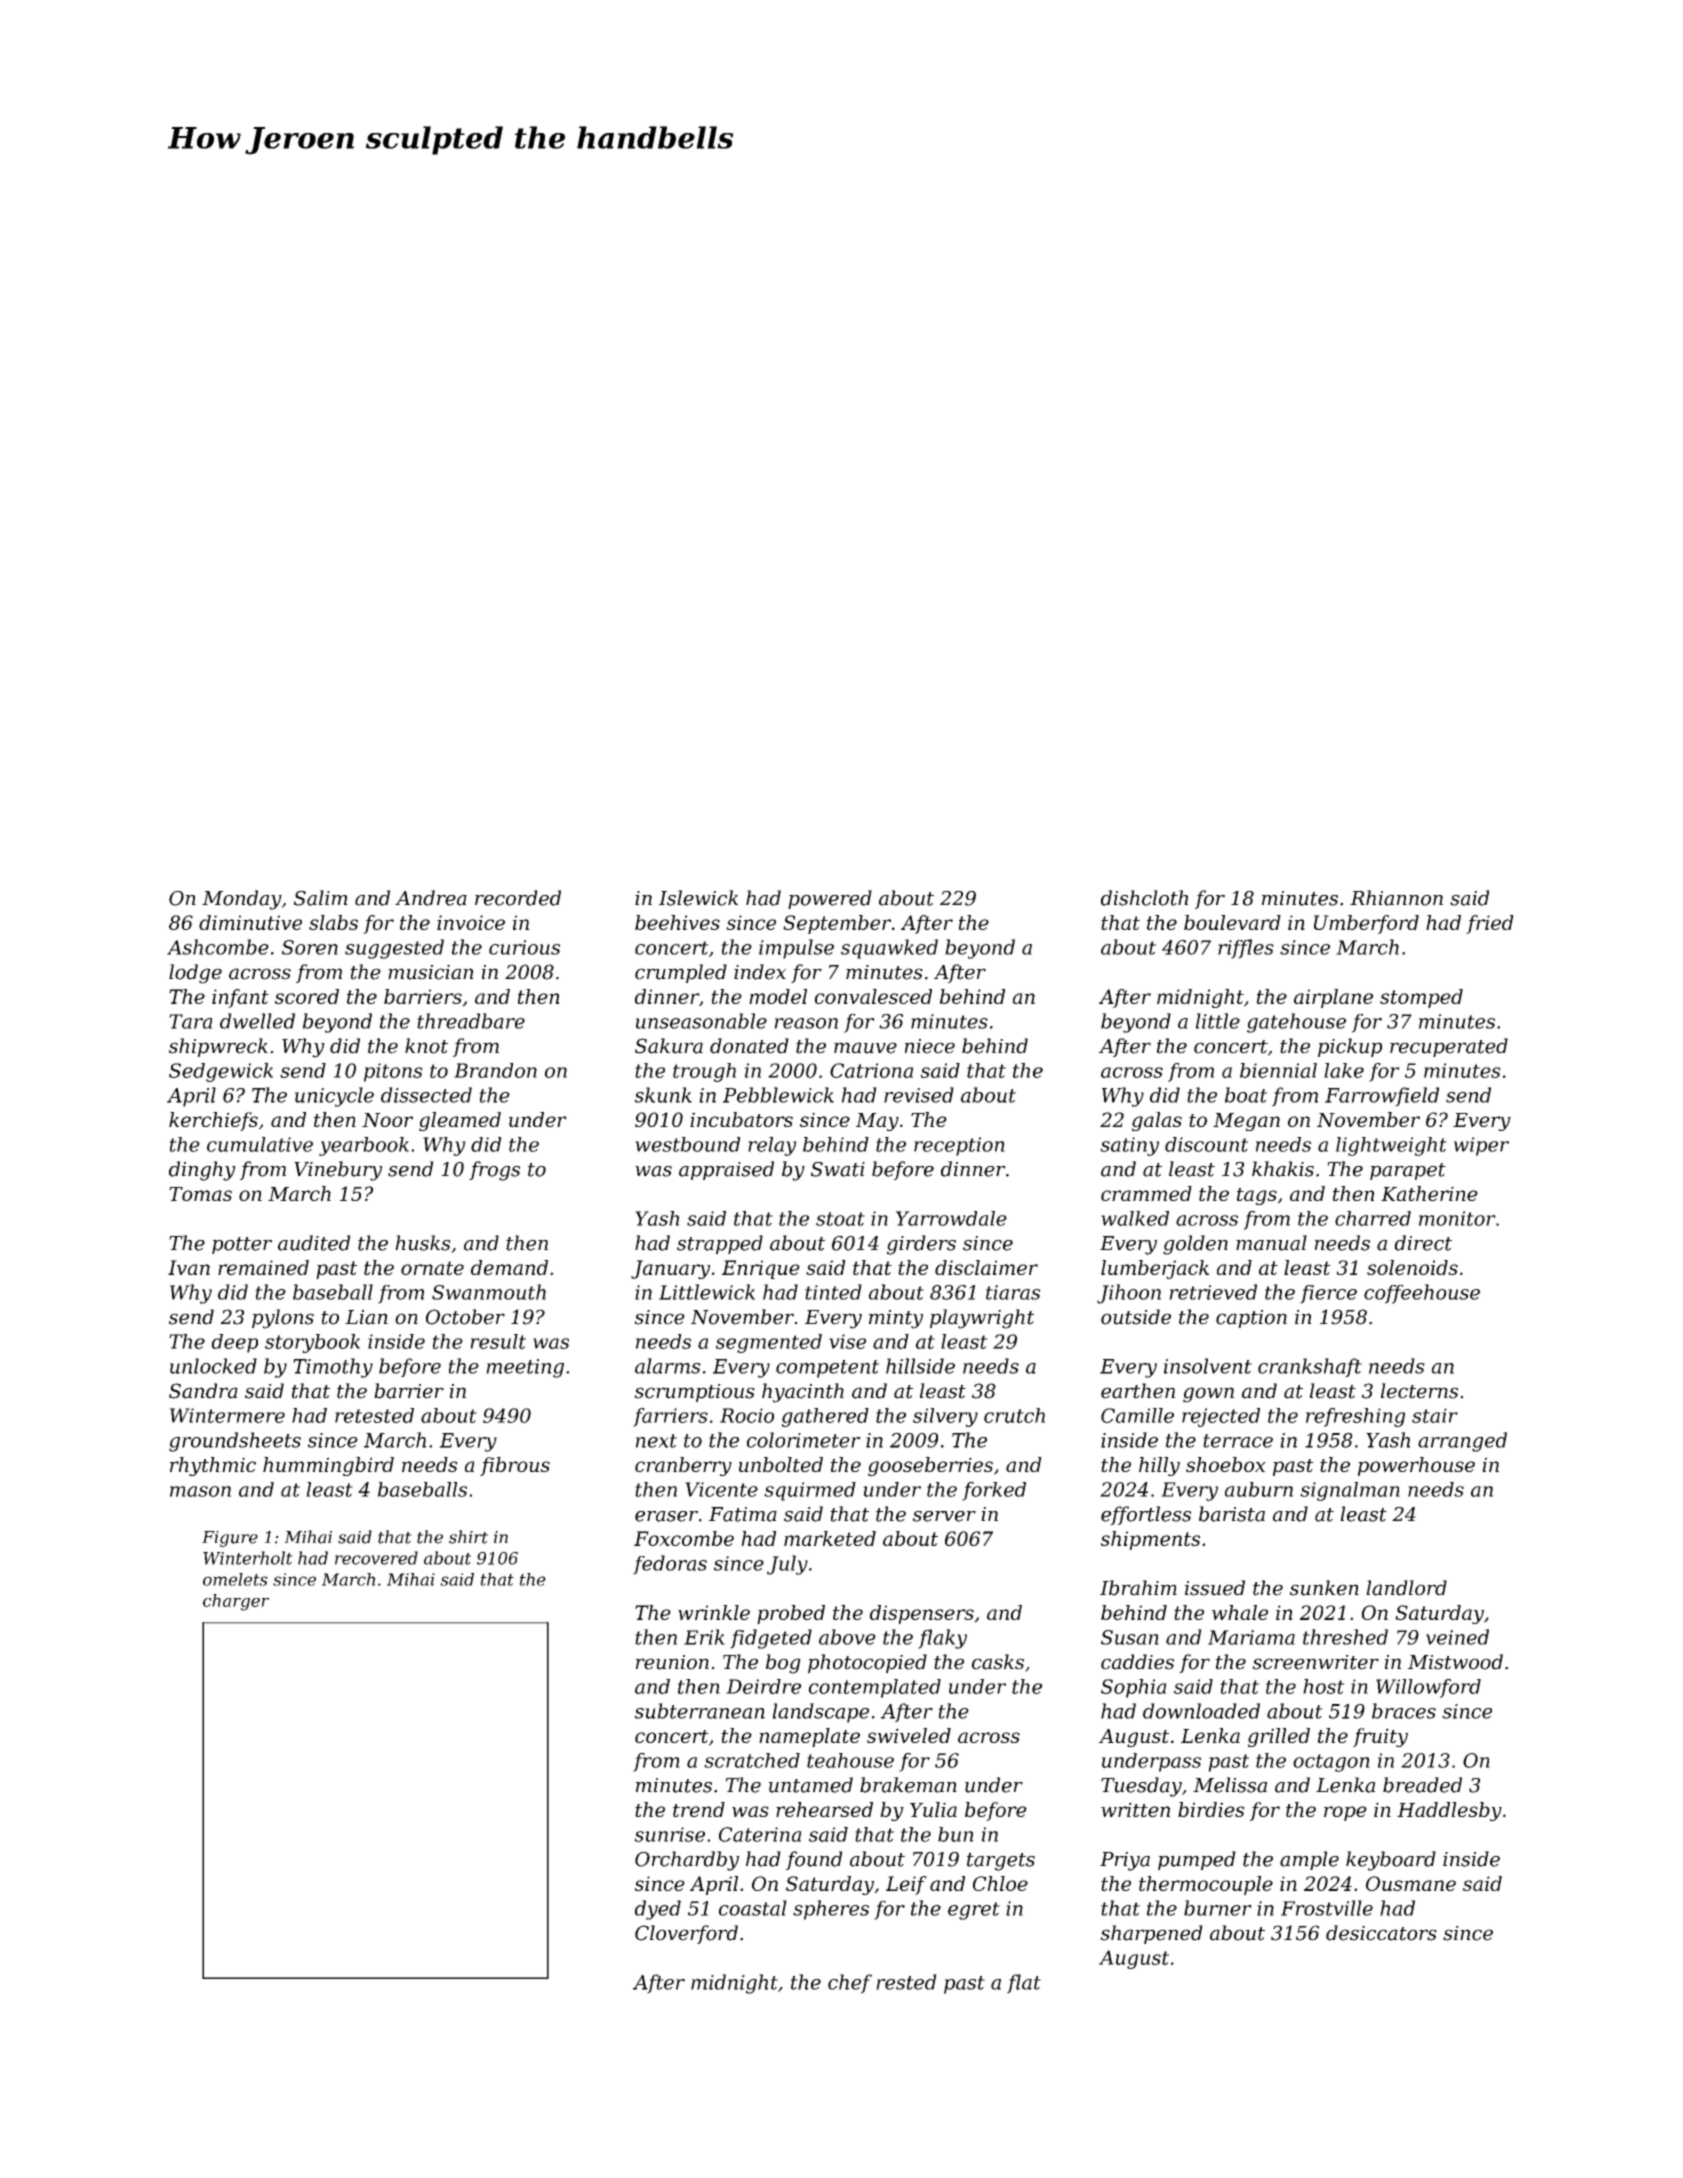 The width and height of the page is (1683, 2178). I want to click on powerhouse, so click(1416, 1466).
